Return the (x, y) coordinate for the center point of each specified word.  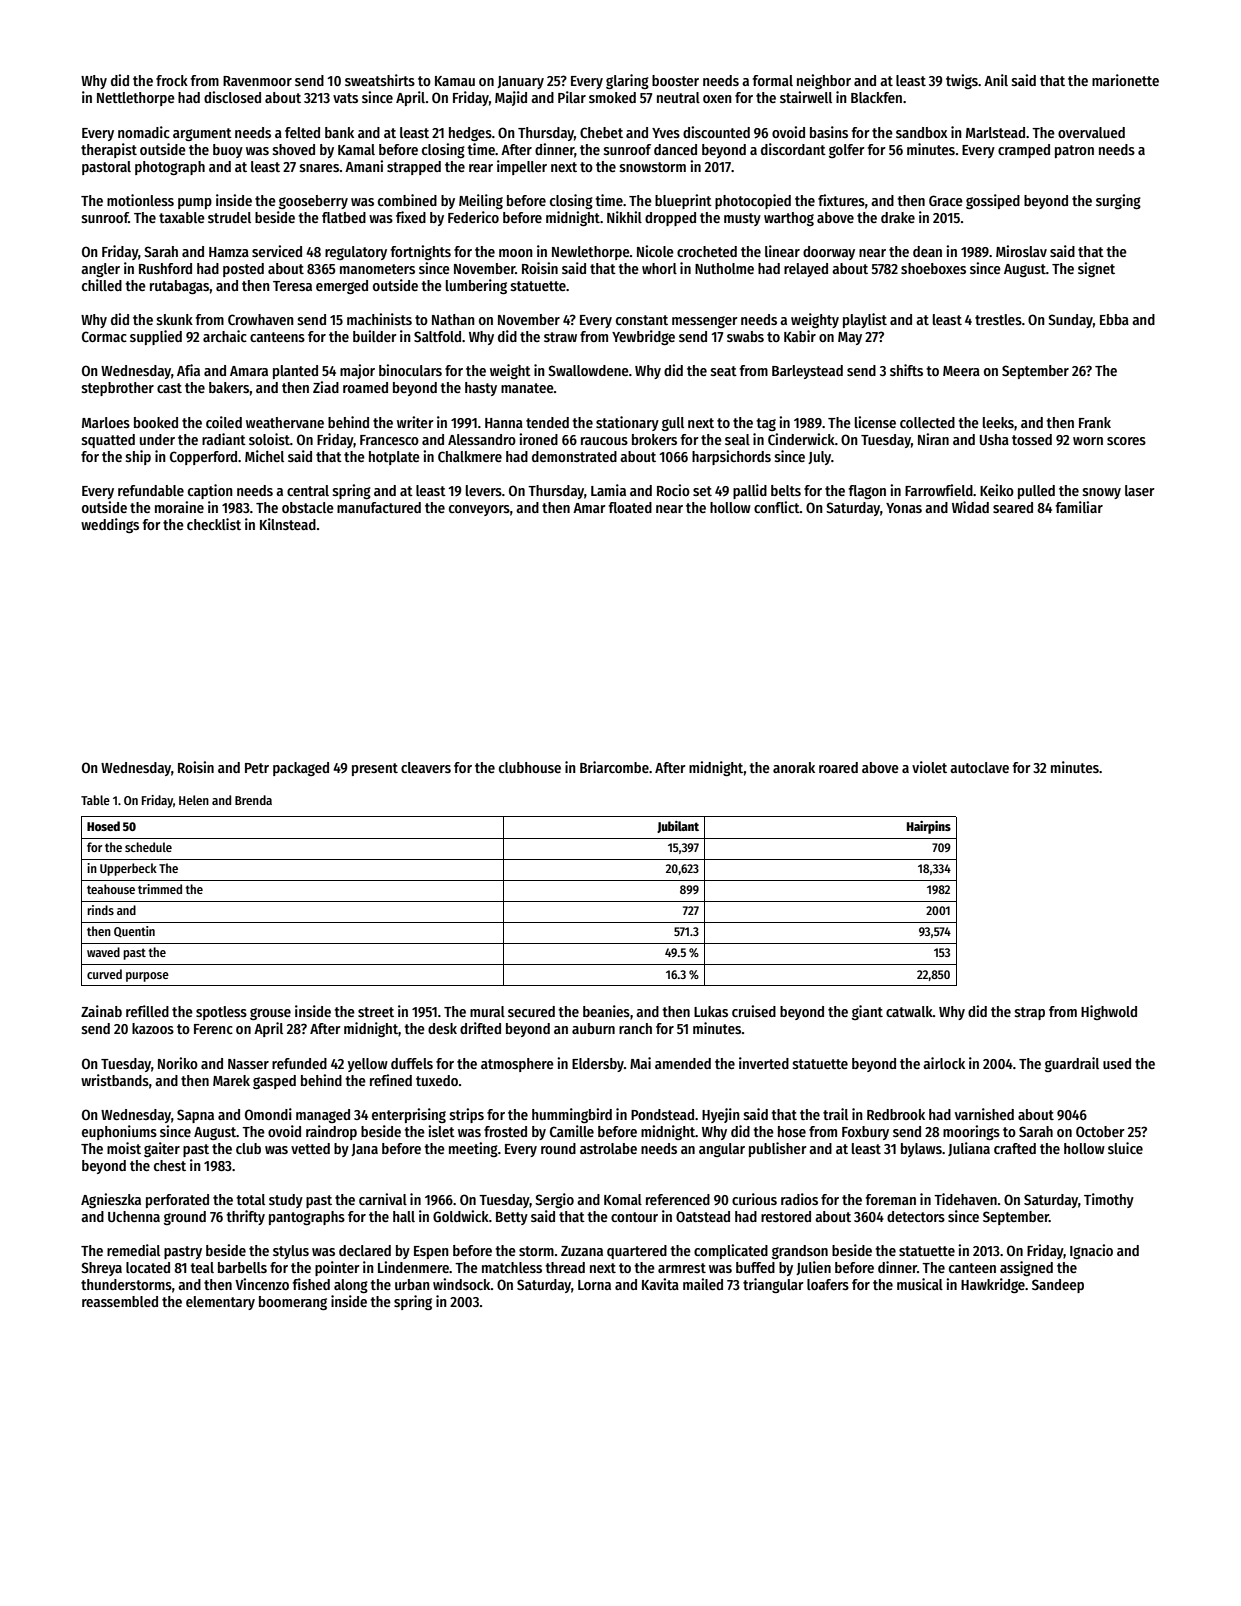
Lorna (594, 1285)
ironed (538, 439)
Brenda (253, 800)
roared (838, 767)
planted (295, 372)
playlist (865, 320)
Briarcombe (614, 767)
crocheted (707, 251)
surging (1118, 201)
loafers (828, 1284)
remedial (133, 1250)
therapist (109, 150)
